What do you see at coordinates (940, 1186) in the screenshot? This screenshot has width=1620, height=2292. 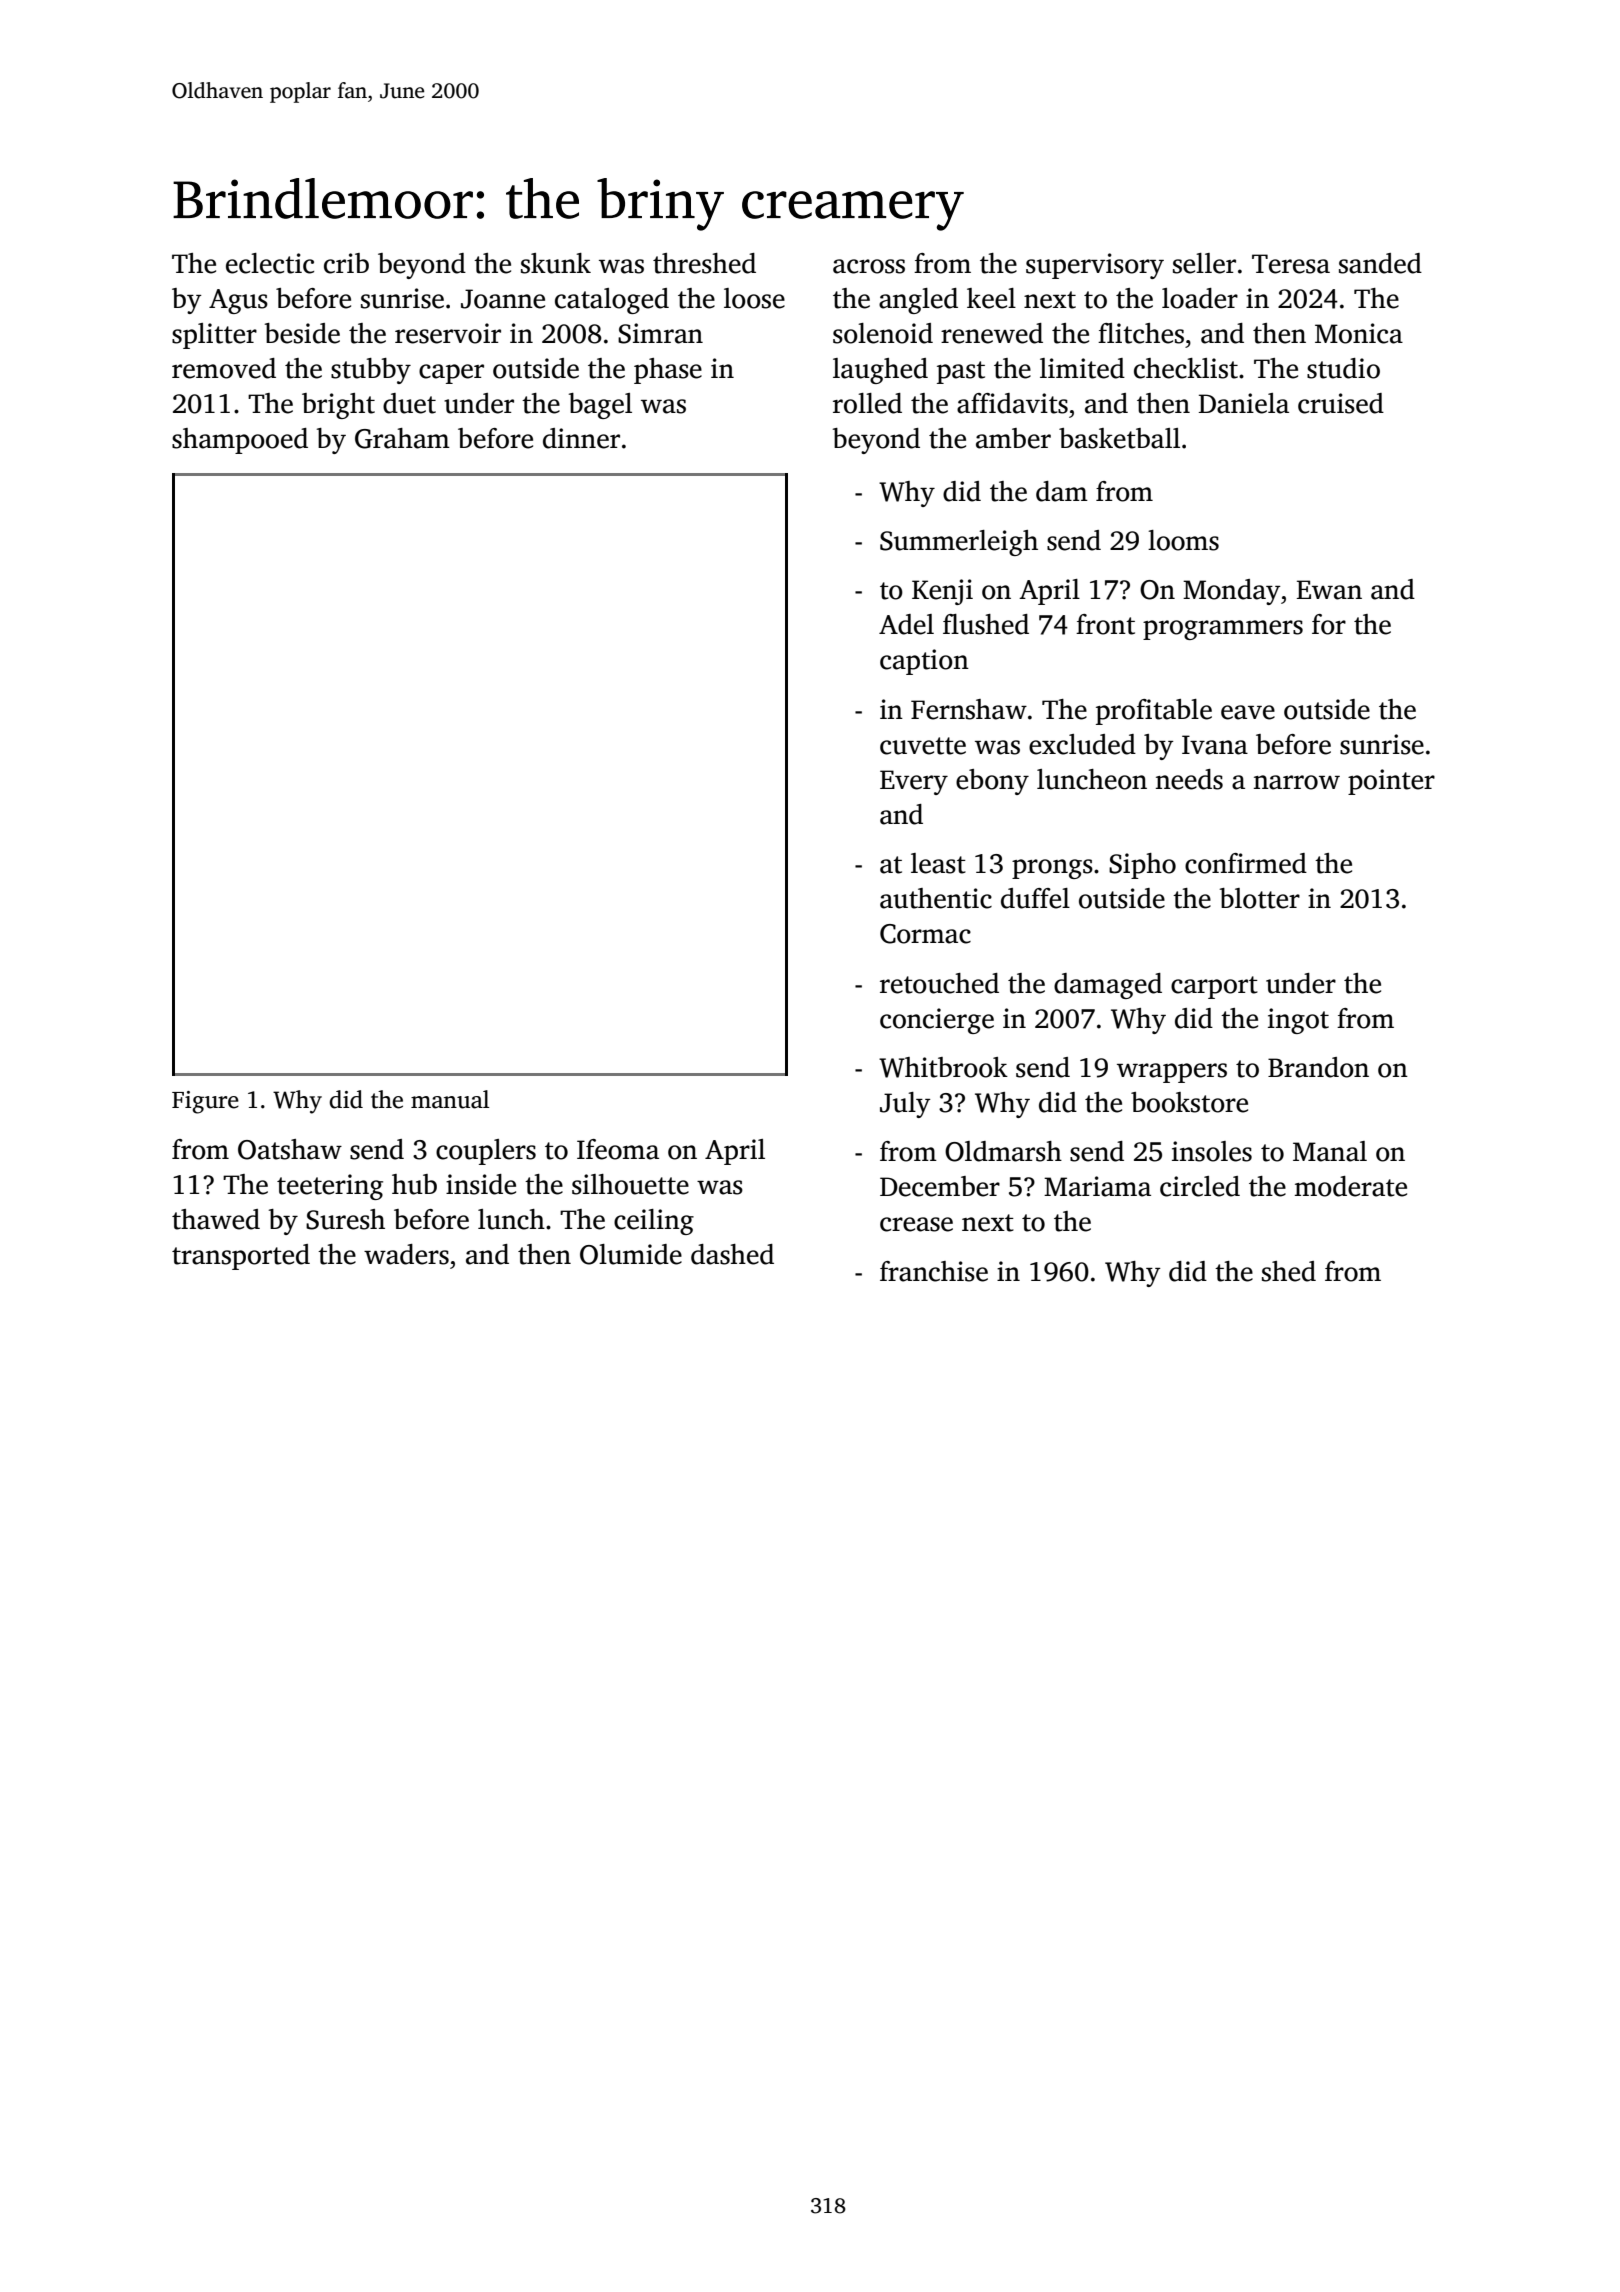 I see `December` at bounding box center [940, 1186].
